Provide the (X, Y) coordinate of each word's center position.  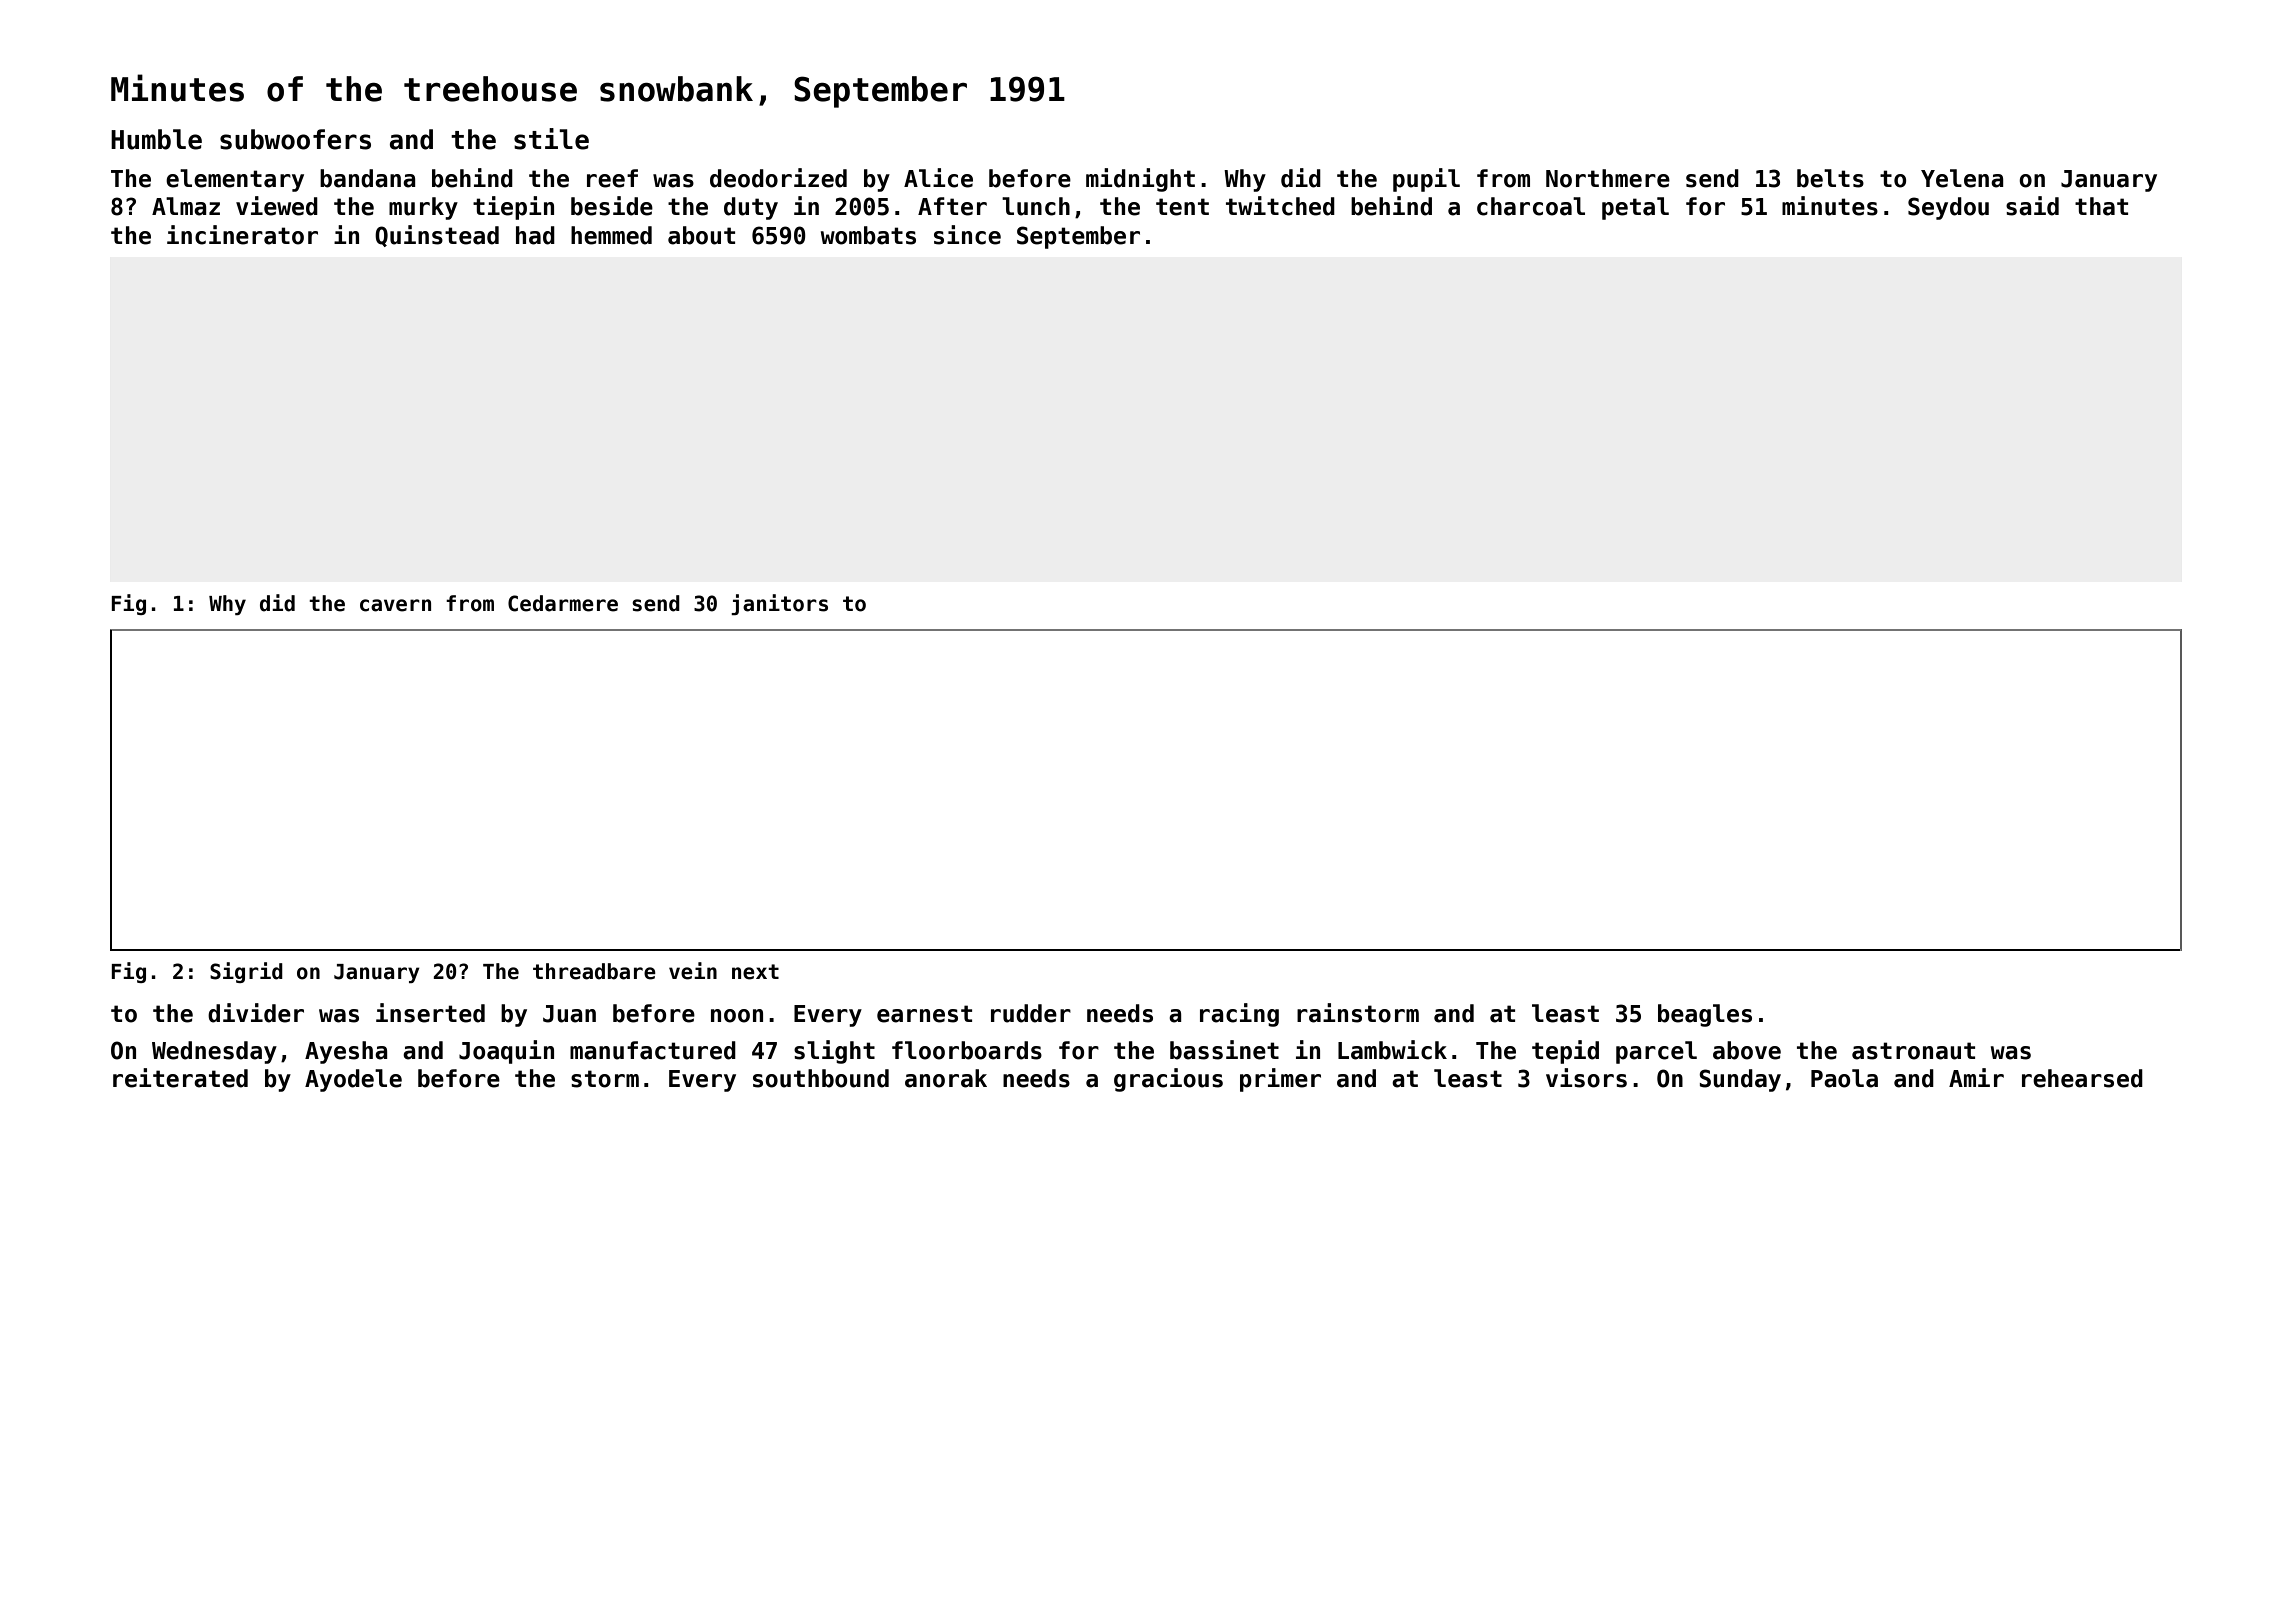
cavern (395, 605)
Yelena (1962, 178)
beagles (1705, 1015)
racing (1239, 1015)
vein (693, 971)
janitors (779, 604)
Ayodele (353, 1080)
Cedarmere (563, 603)
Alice (938, 178)
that (2101, 206)
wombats (868, 235)
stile (551, 139)
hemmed (611, 235)
